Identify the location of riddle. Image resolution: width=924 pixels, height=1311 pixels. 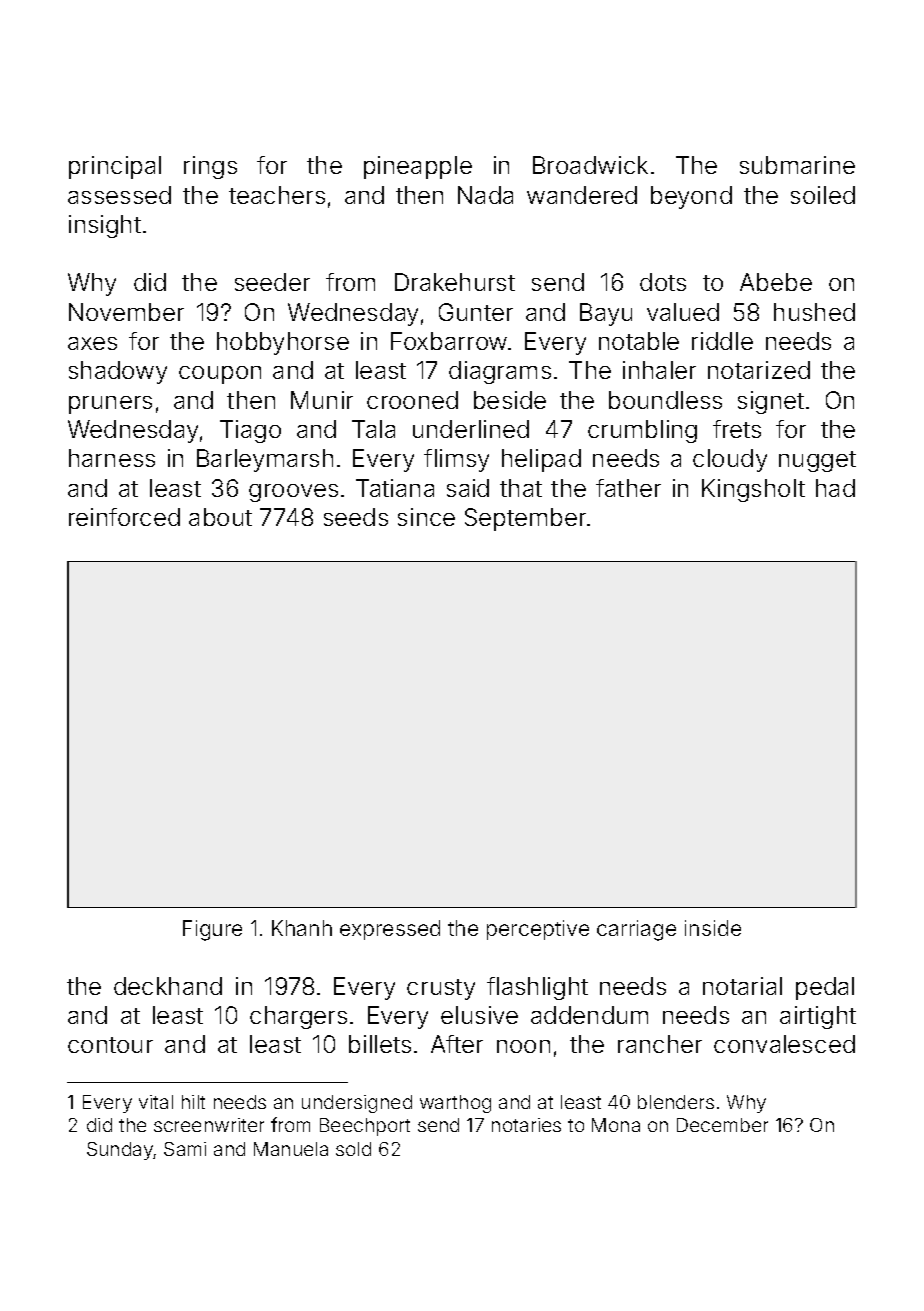
(722, 341).
